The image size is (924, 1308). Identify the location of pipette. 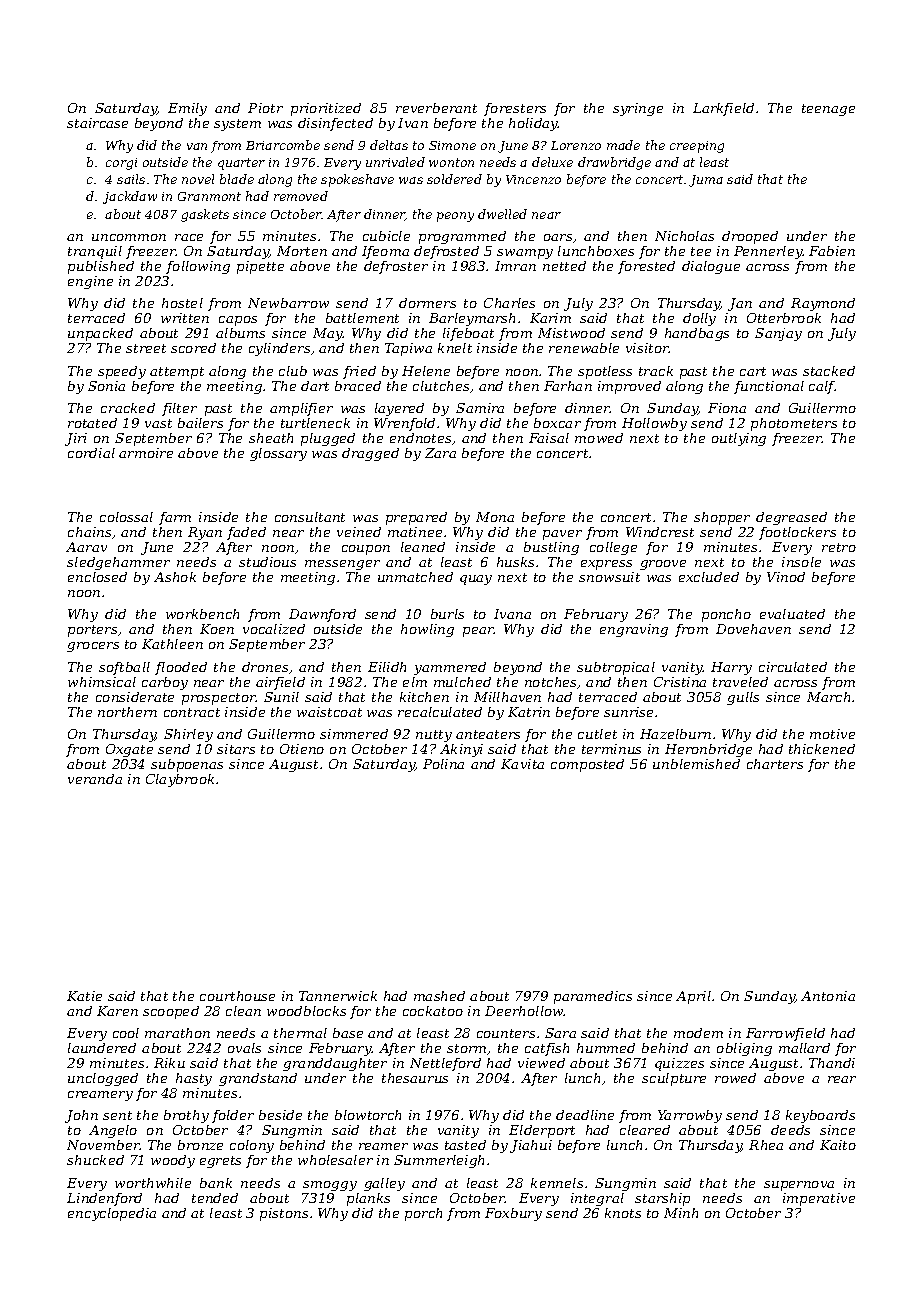
(260, 267).
